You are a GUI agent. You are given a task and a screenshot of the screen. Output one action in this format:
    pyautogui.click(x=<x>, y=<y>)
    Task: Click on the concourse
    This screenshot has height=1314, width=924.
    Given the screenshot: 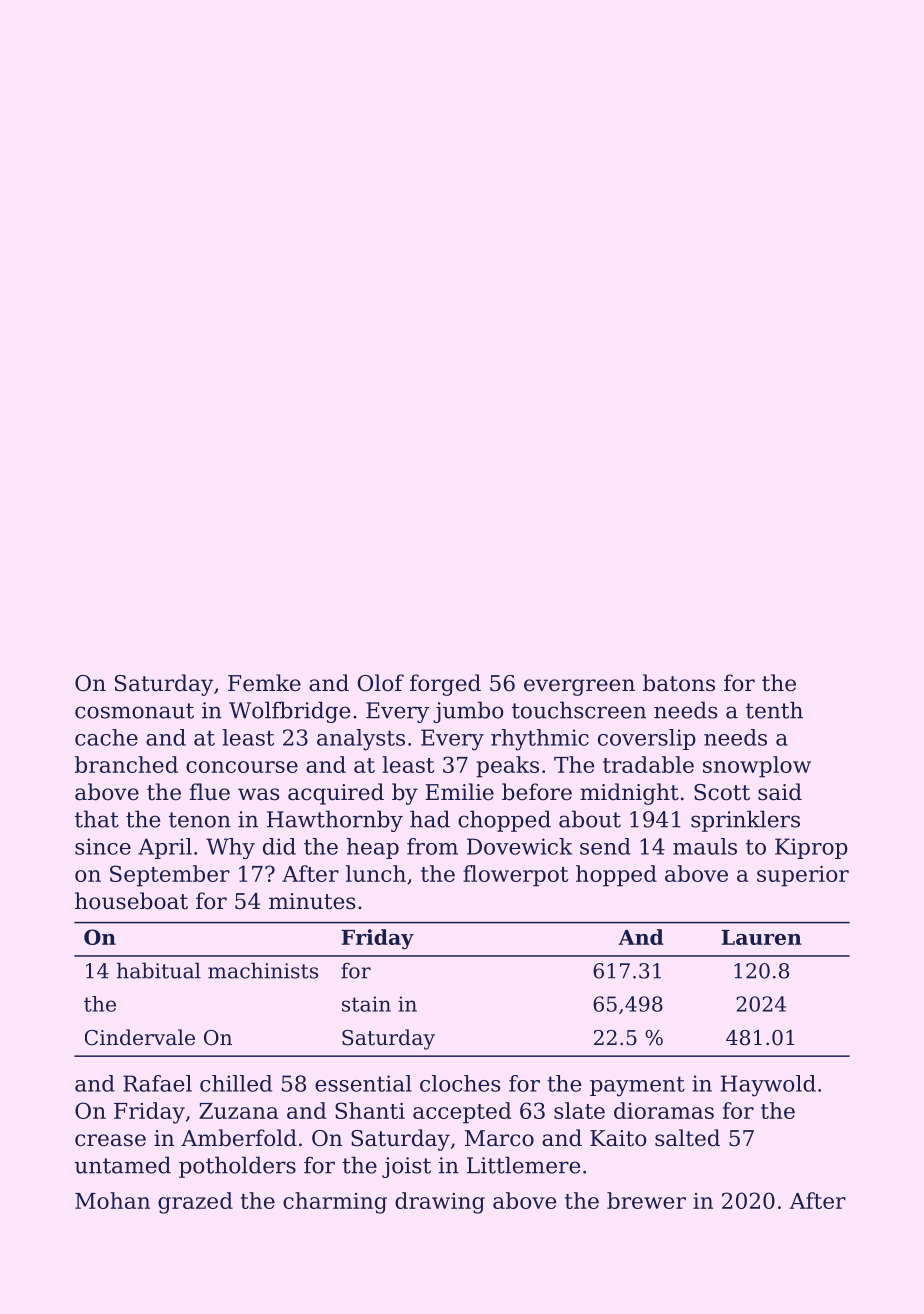 What is the action you would take?
    pyautogui.click(x=242, y=767)
